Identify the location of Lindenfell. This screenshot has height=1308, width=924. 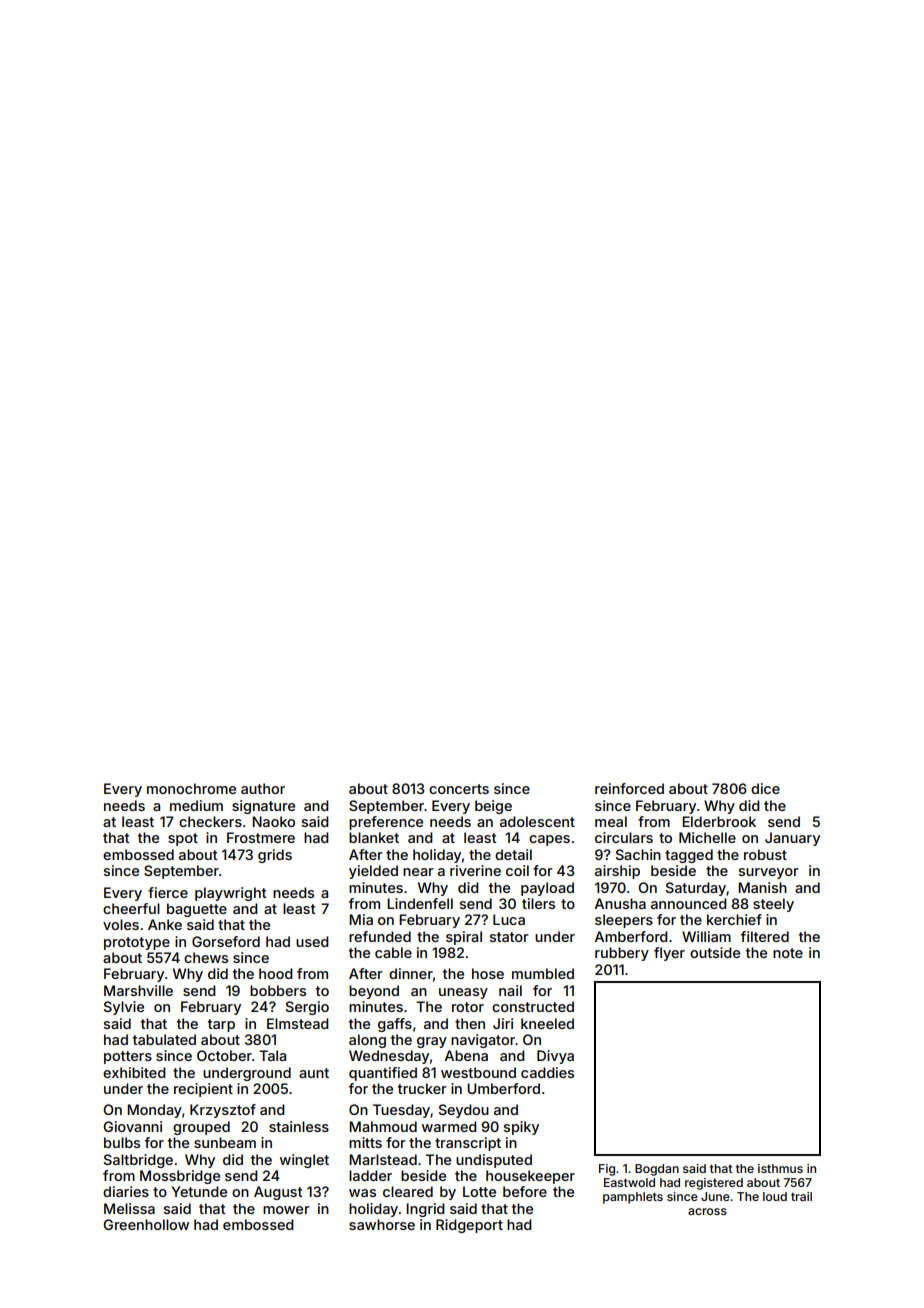
(420, 903).
